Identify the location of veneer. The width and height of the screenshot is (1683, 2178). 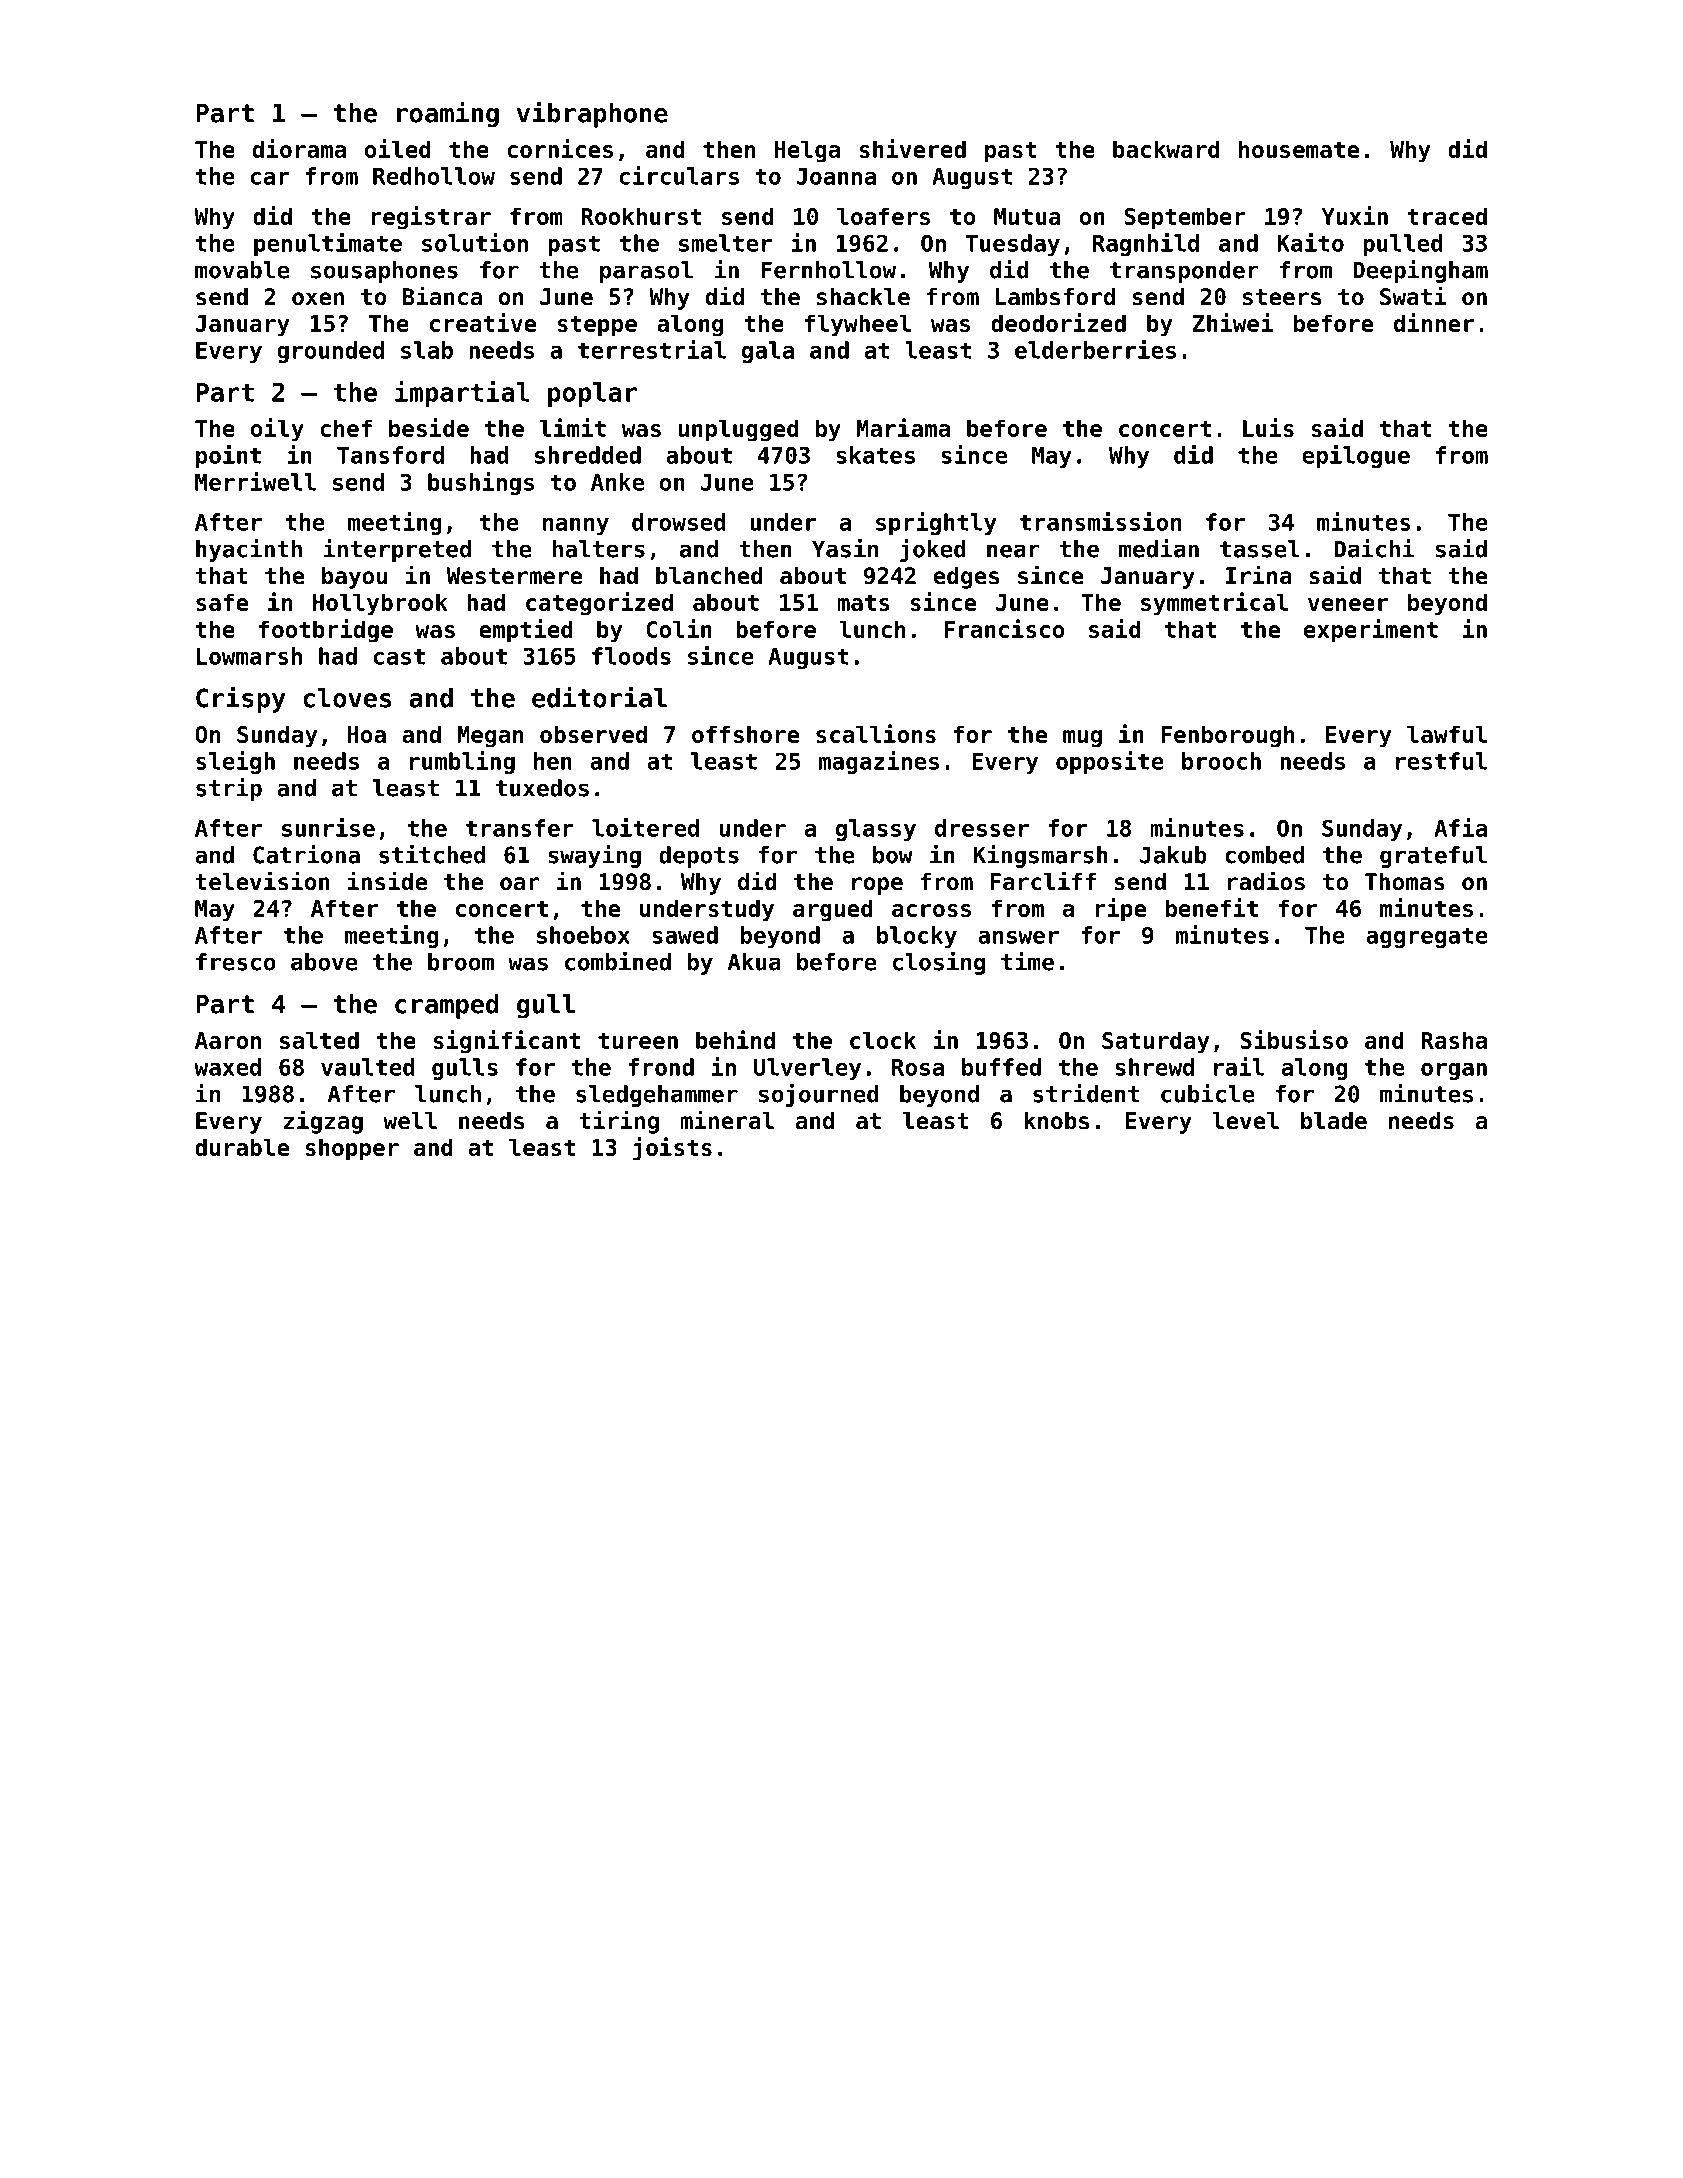
(1348, 604).
